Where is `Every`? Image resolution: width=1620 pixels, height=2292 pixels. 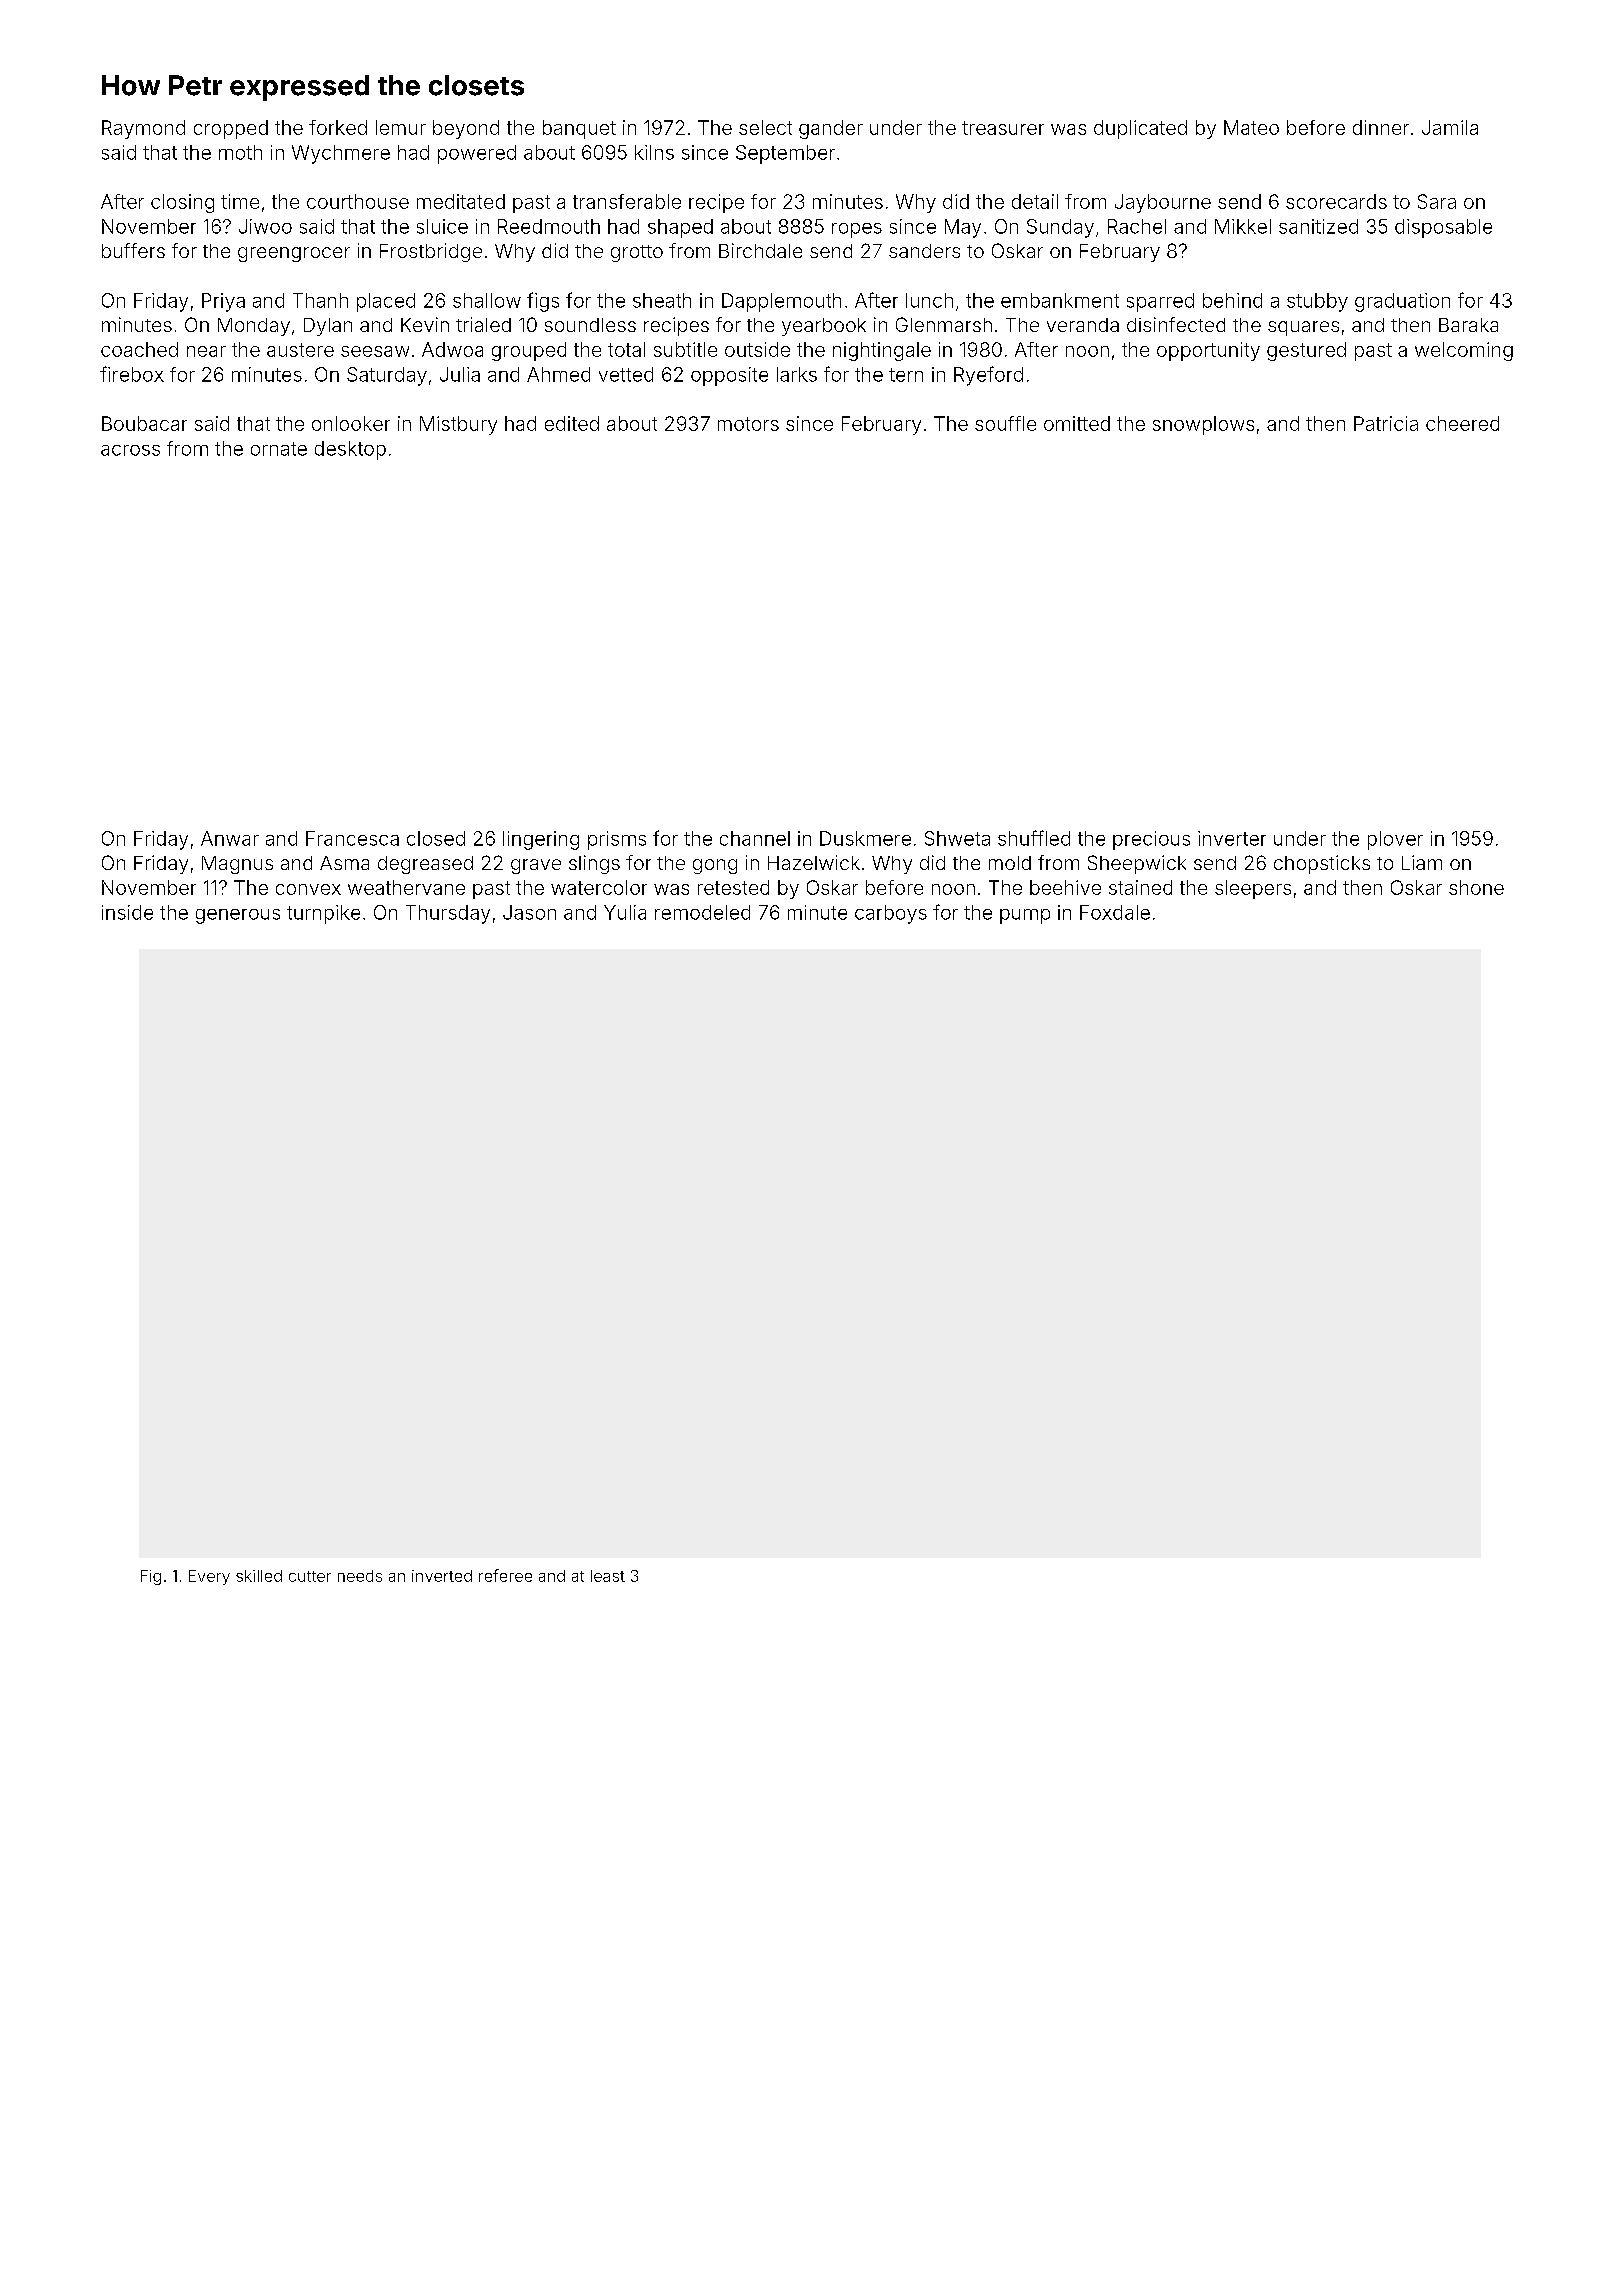
Every is located at coordinates (209, 1577).
